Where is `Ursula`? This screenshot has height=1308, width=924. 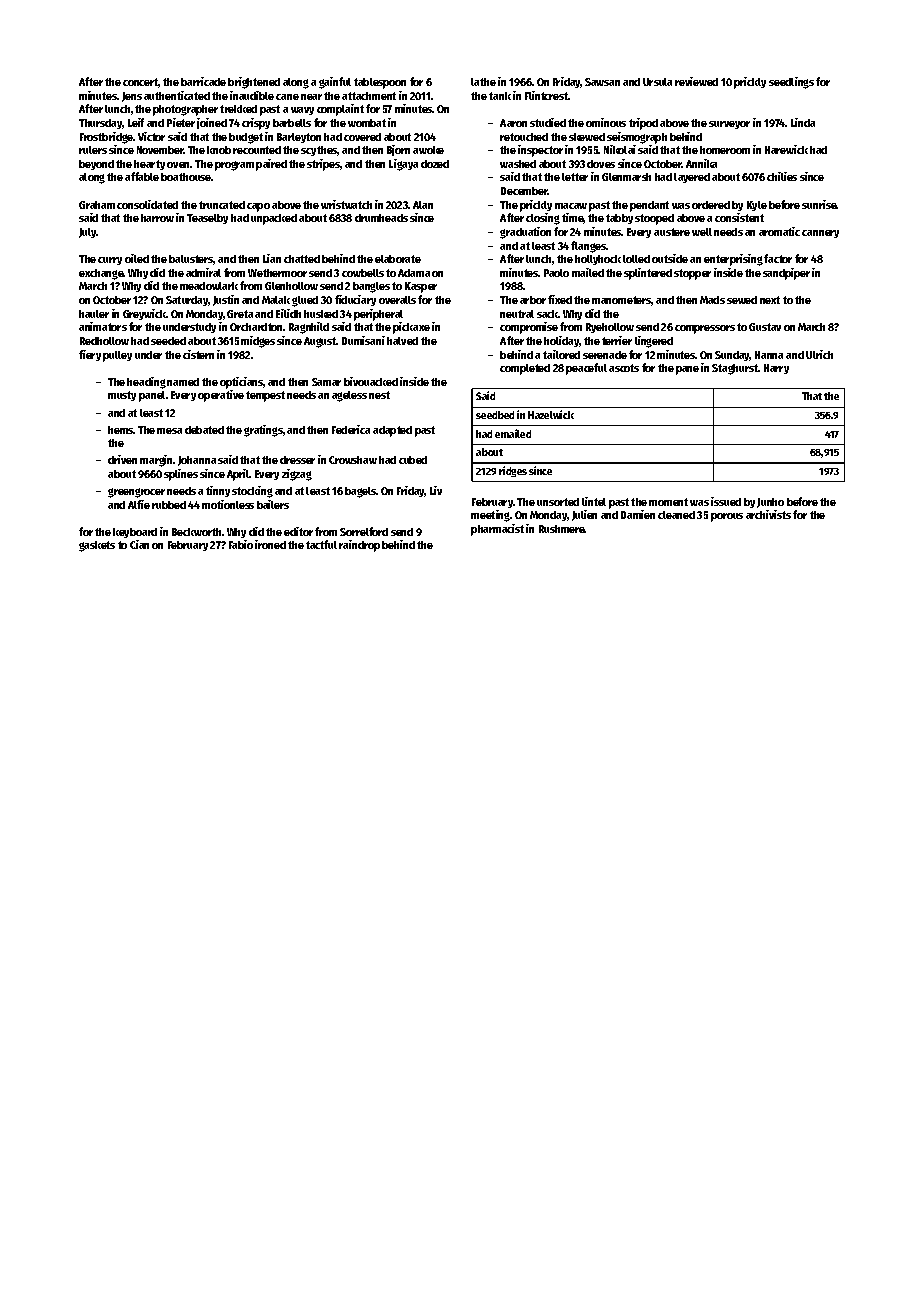
Ursula is located at coordinates (657, 82).
